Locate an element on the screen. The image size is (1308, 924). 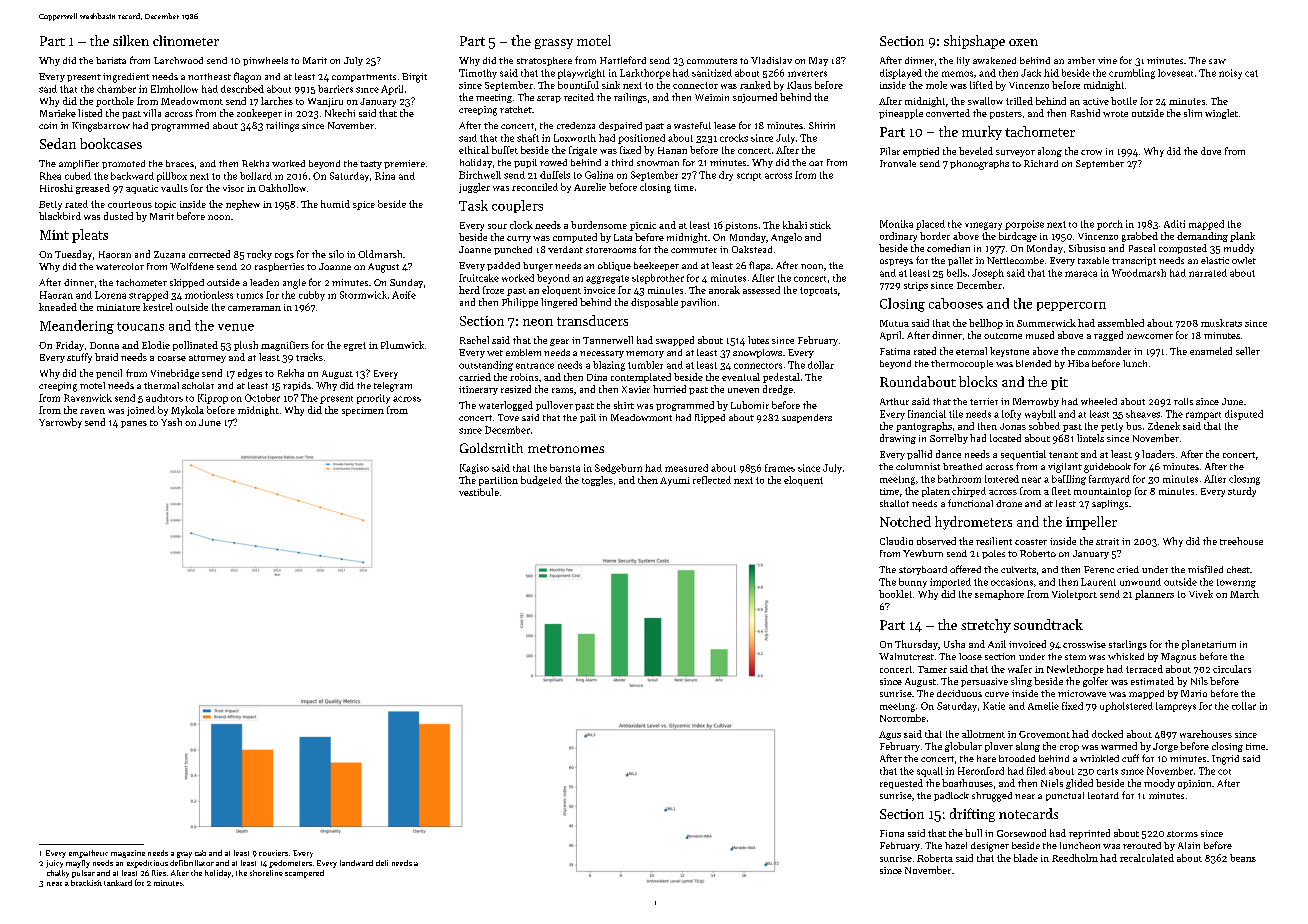
khaki is located at coordinates (795, 225).
